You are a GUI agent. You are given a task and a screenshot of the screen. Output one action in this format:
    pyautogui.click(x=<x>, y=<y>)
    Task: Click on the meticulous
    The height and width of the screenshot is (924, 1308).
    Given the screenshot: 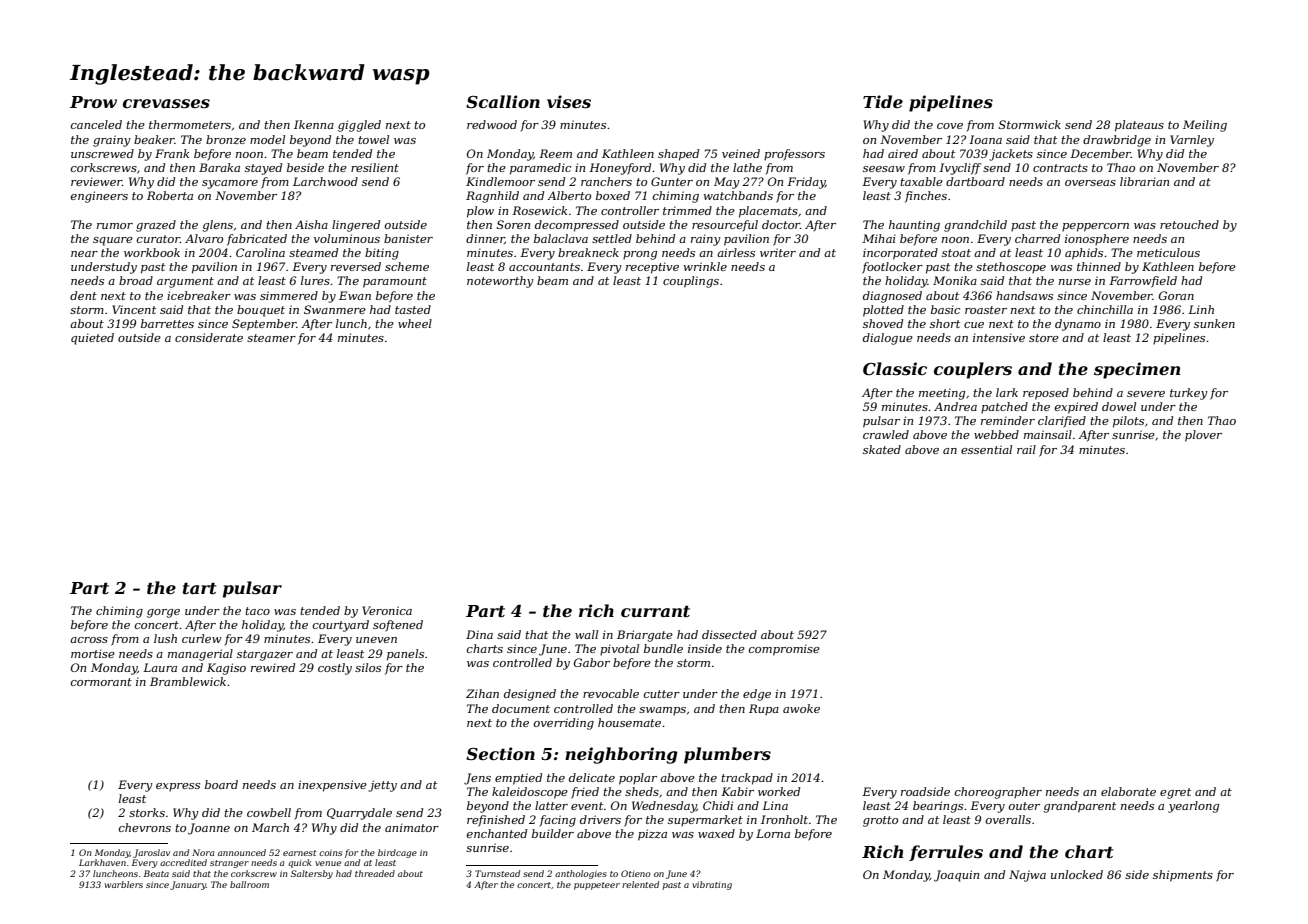 What is the action you would take?
    pyautogui.click(x=1168, y=252)
